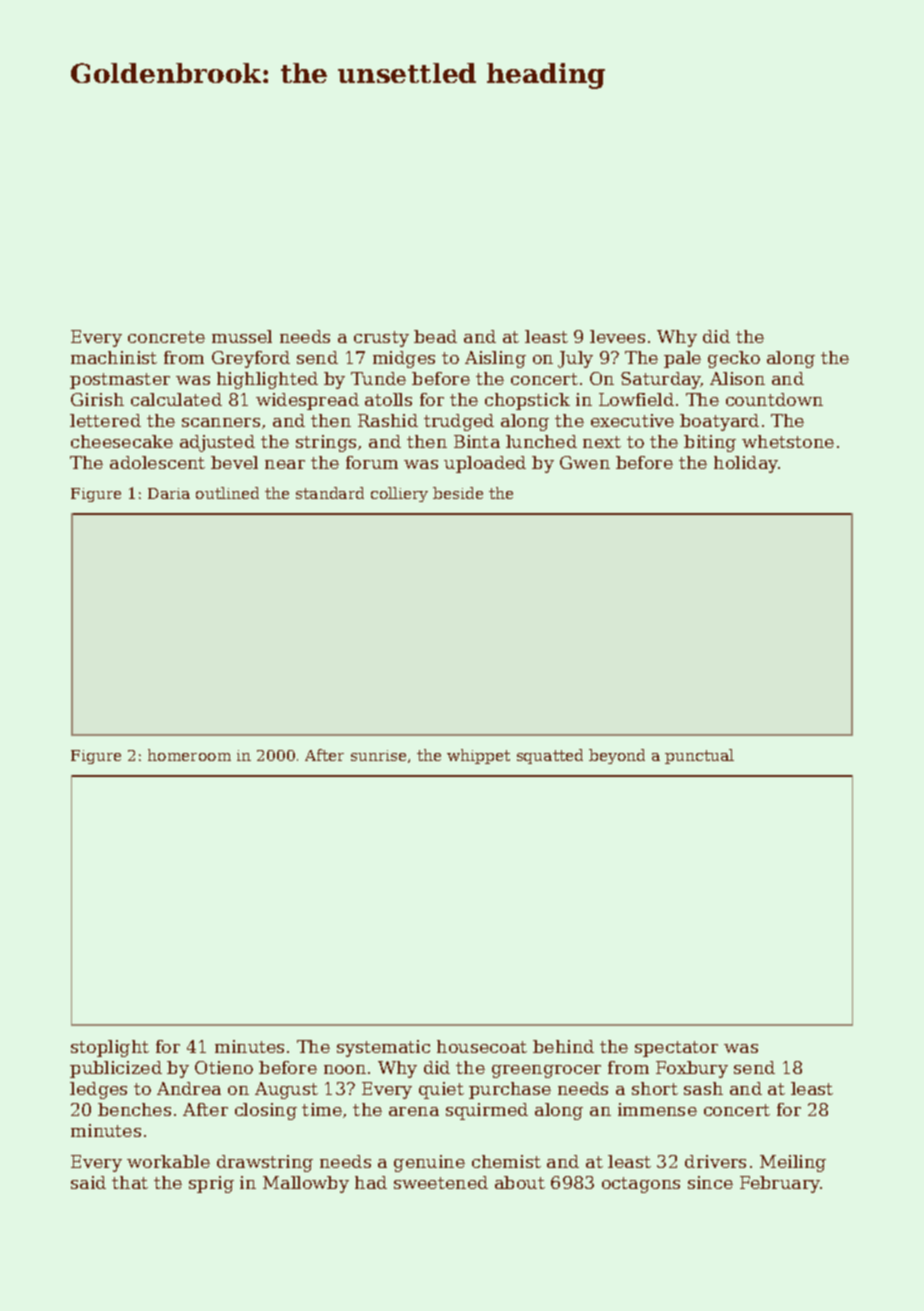 The image size is (924, 1311). I want to click on punctual, so click(699, 756).
